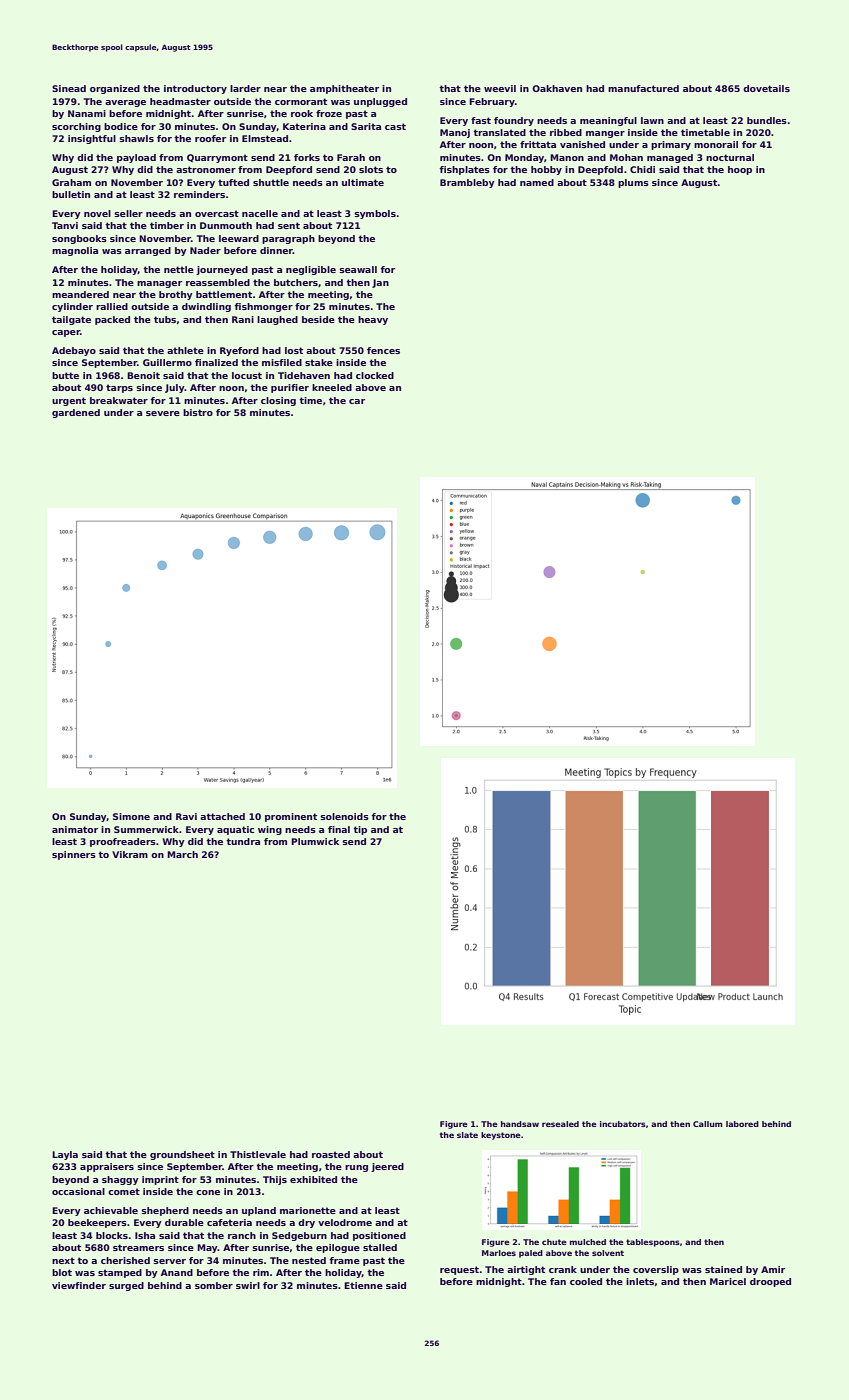  What do you see at coordinates (304, 126) in the screenshot?
I see `Katerina` at bounding box center [304, 126].
